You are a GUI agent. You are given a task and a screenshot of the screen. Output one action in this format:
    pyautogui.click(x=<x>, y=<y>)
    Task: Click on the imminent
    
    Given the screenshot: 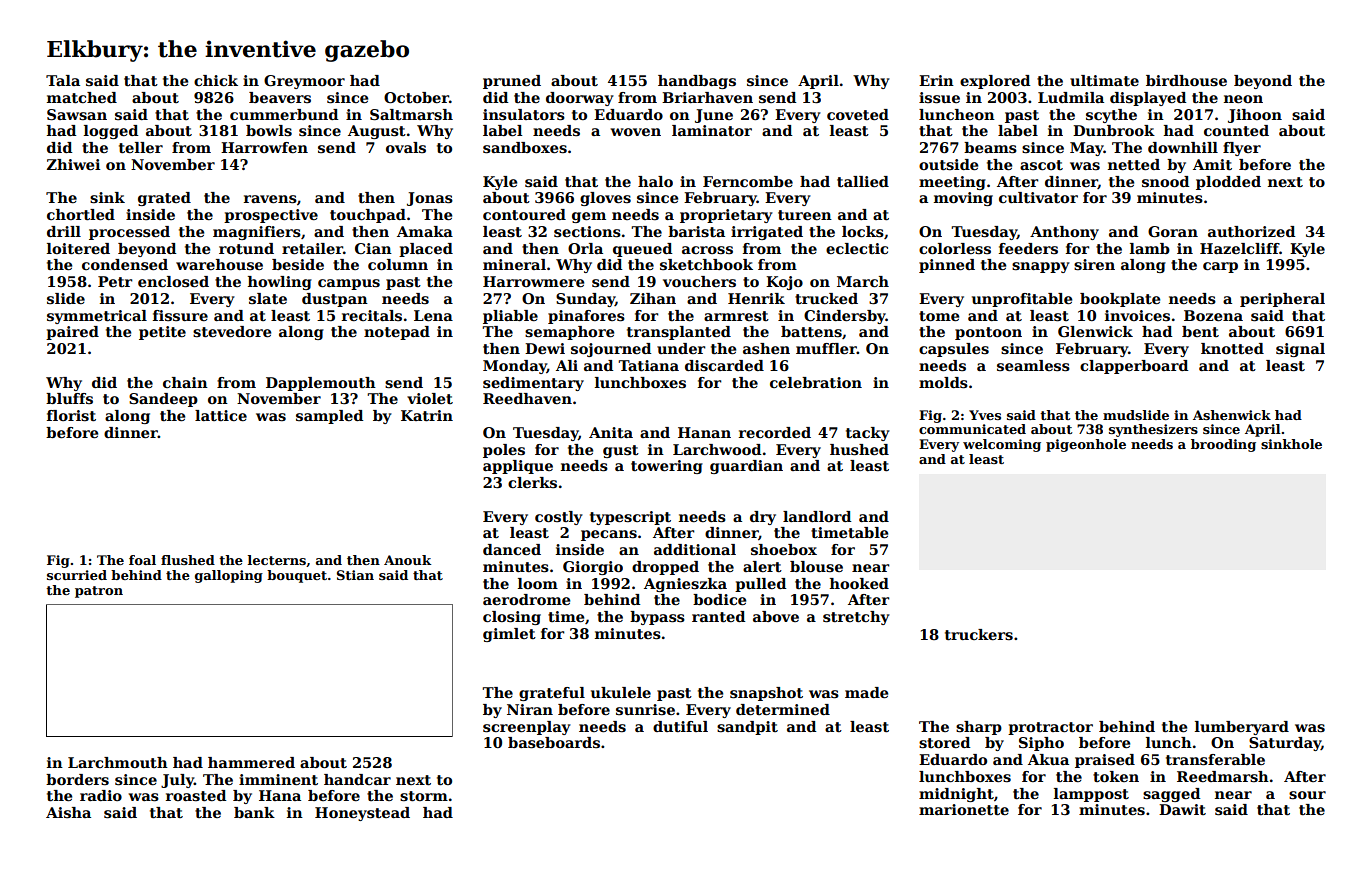 What is the action you would take?
    pyautogui.click(x=278, y=779)
